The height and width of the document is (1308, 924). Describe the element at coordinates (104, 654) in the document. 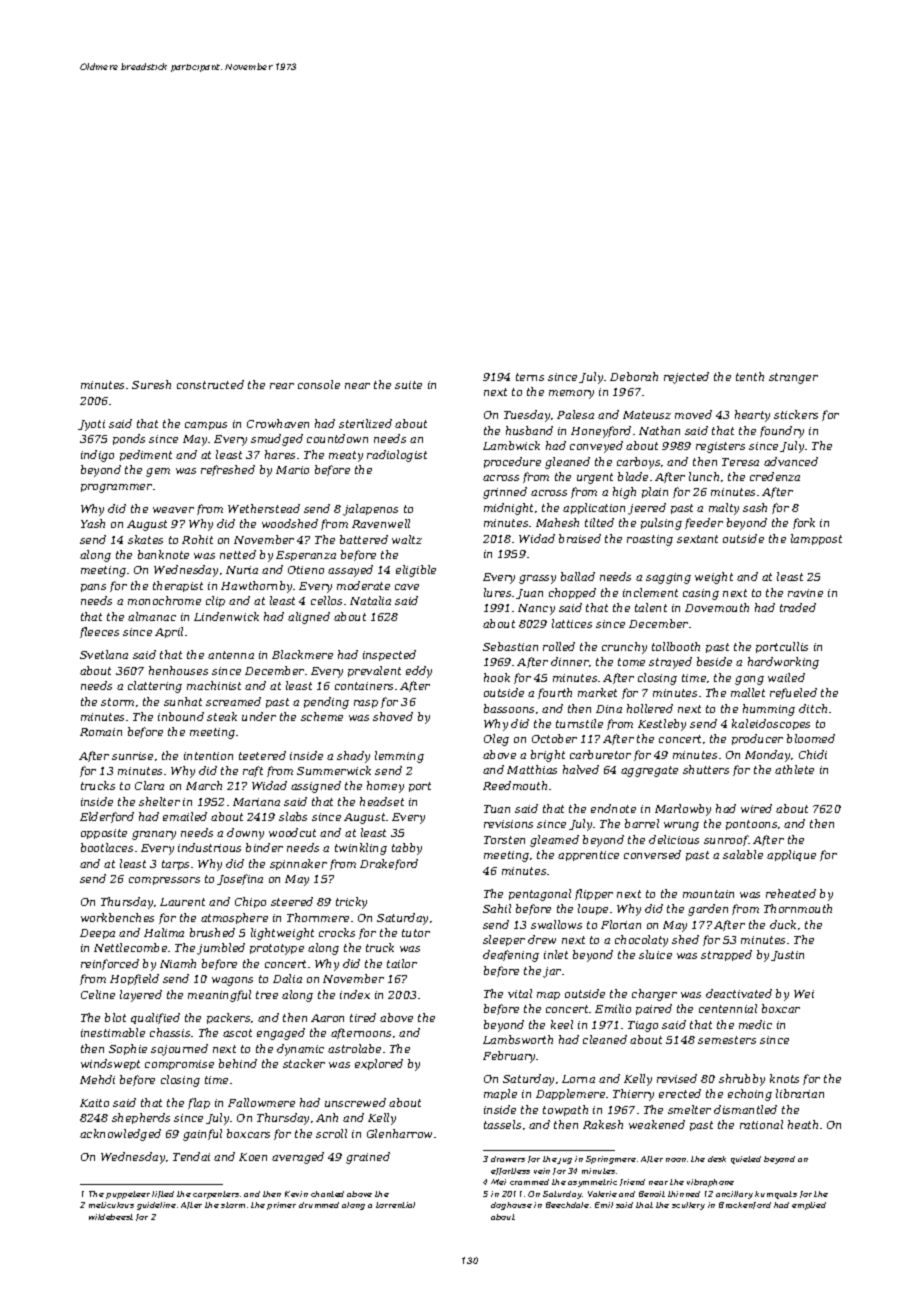

I see `Svetlana` at that location.
